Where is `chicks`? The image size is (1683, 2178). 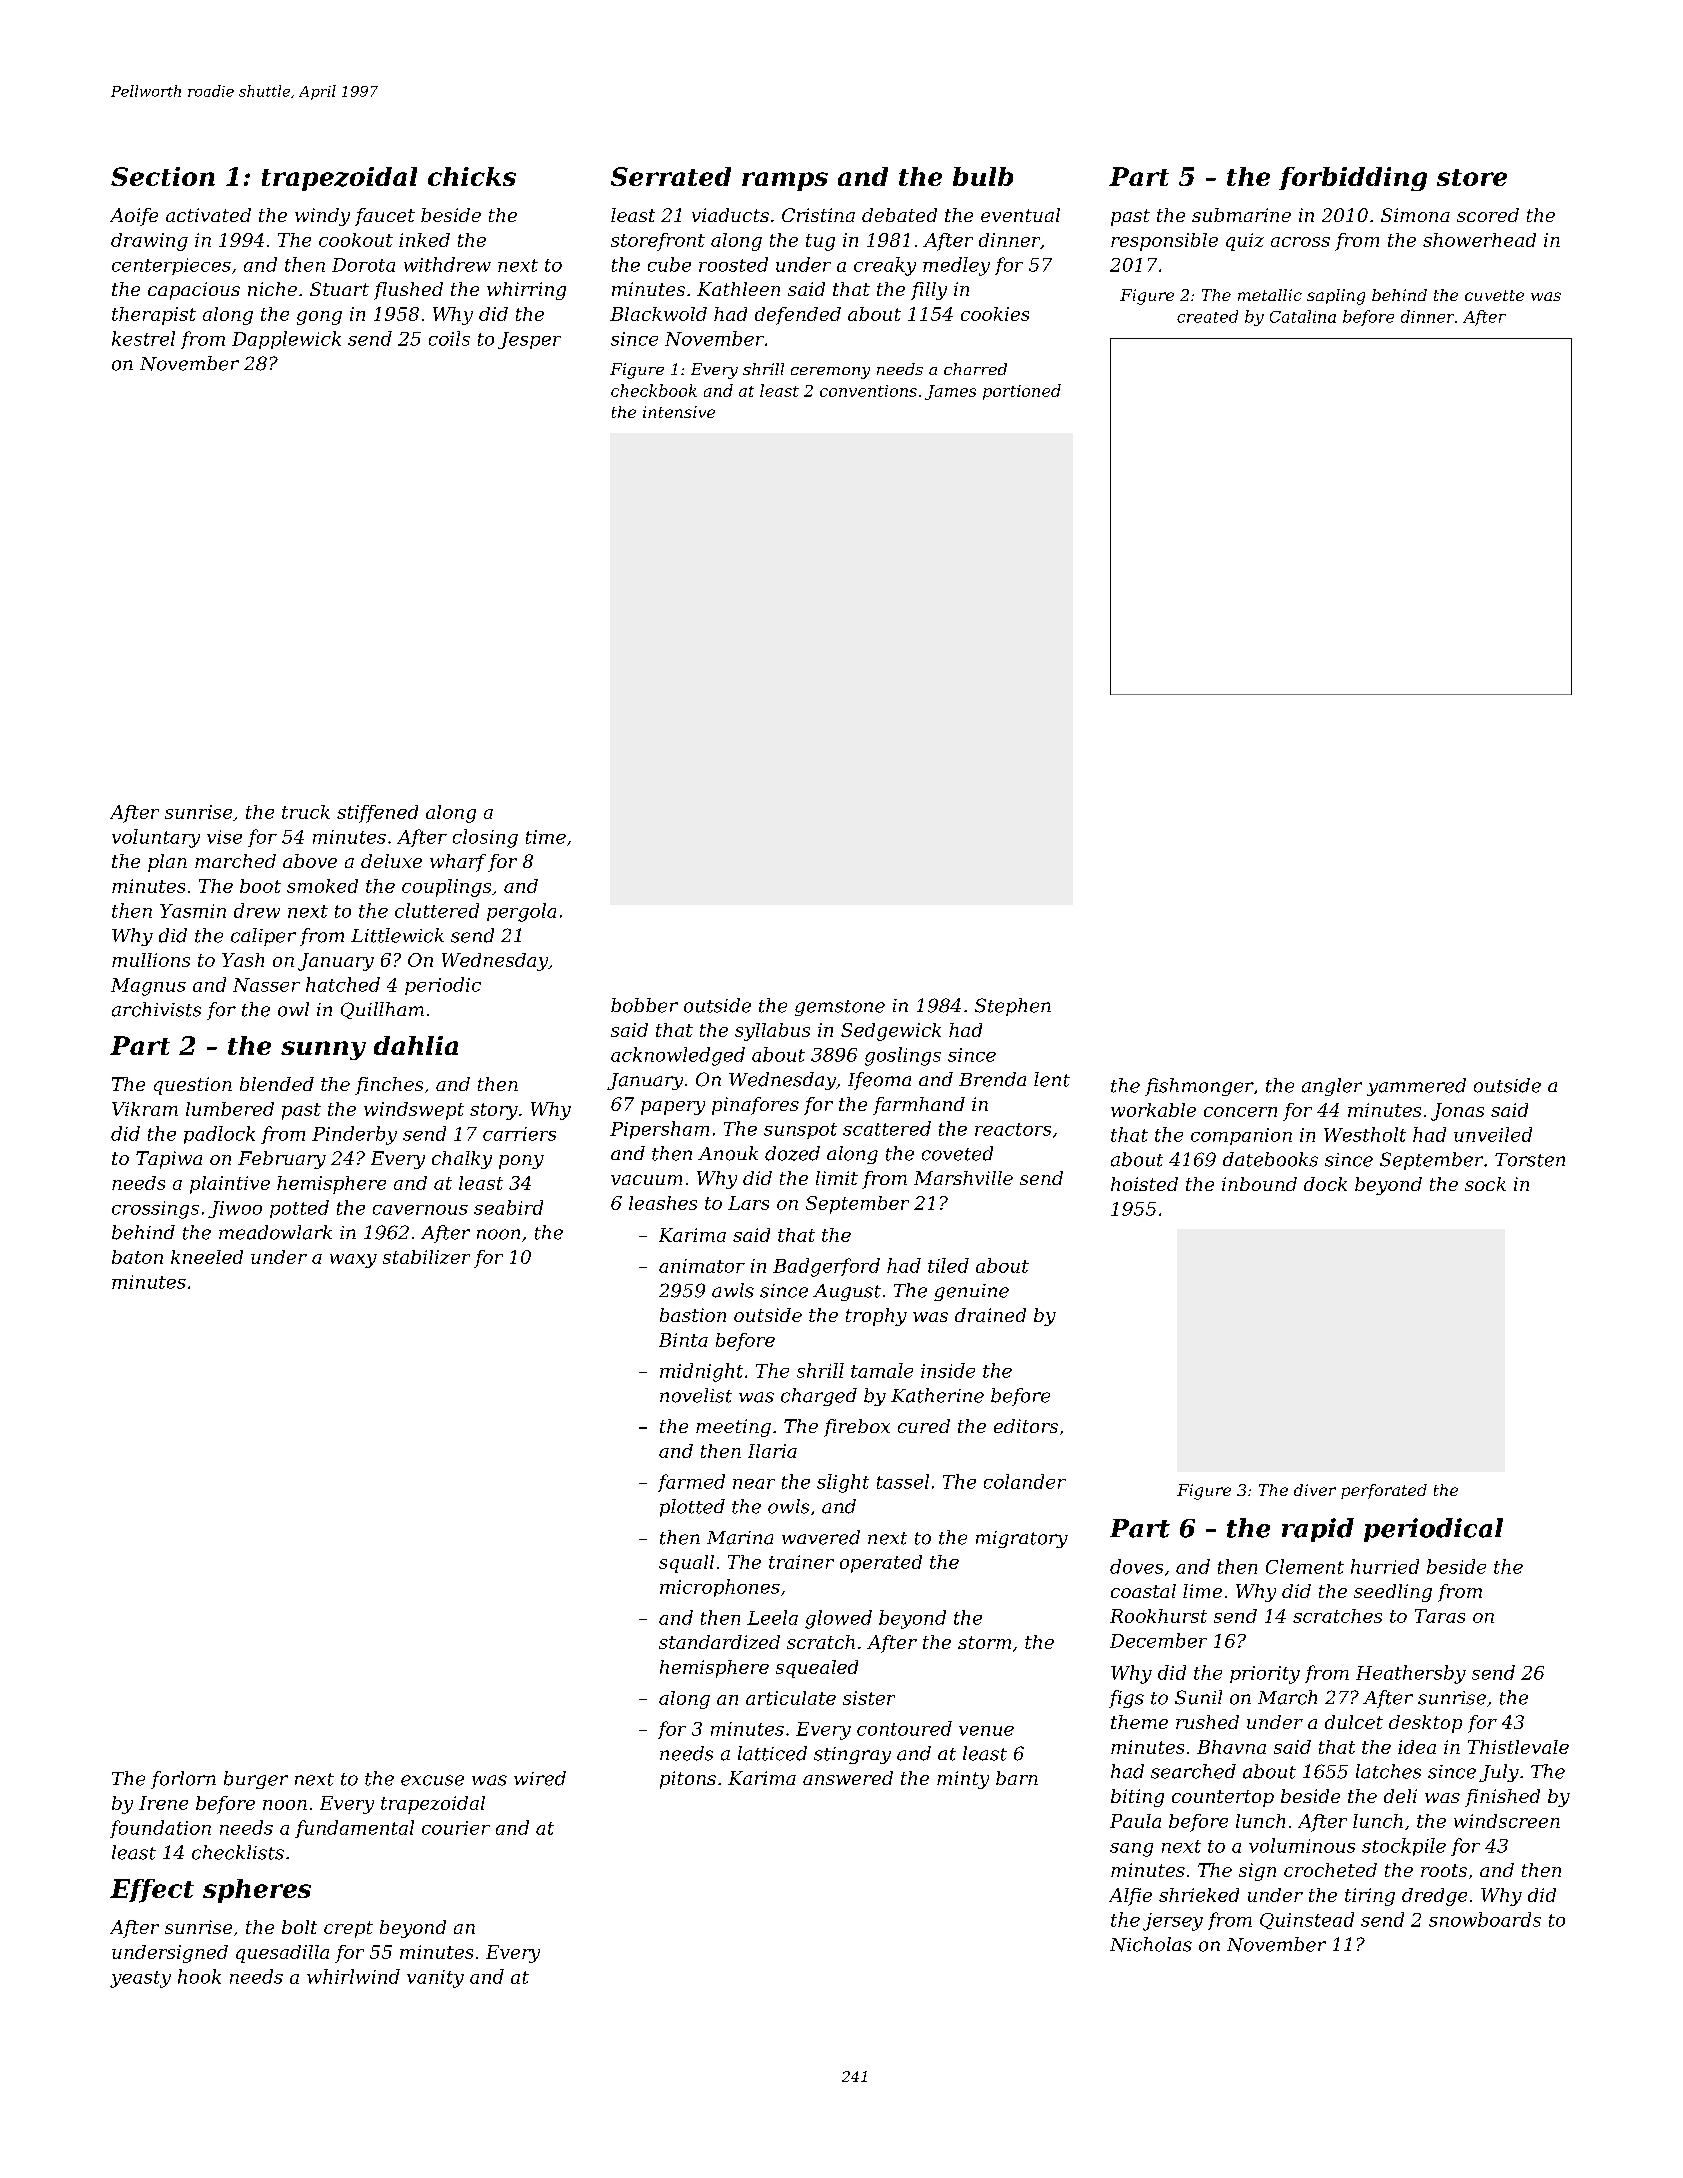
chicks is located at coordinates (472, 176).
